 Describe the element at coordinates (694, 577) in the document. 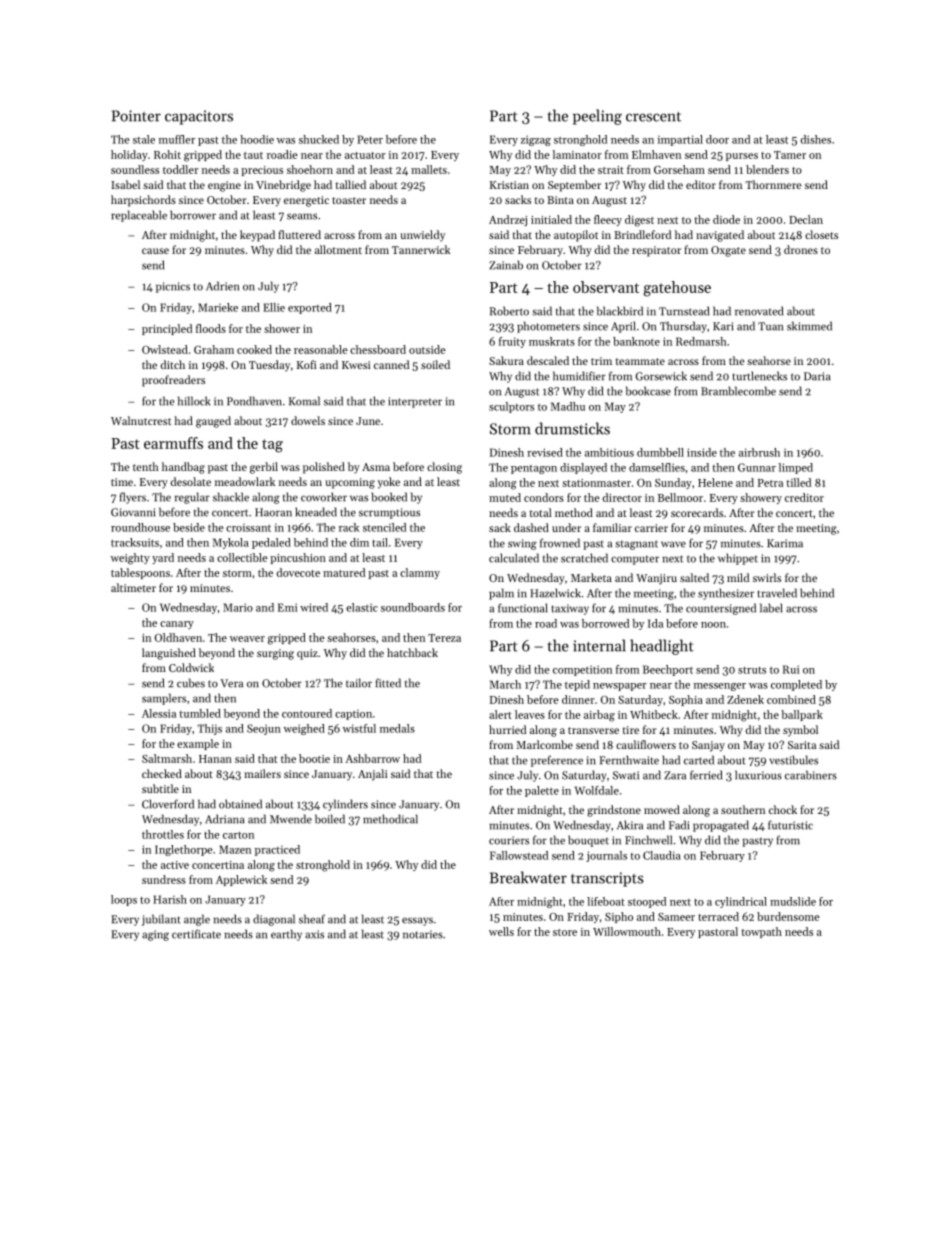

I see `salted` at that location.
